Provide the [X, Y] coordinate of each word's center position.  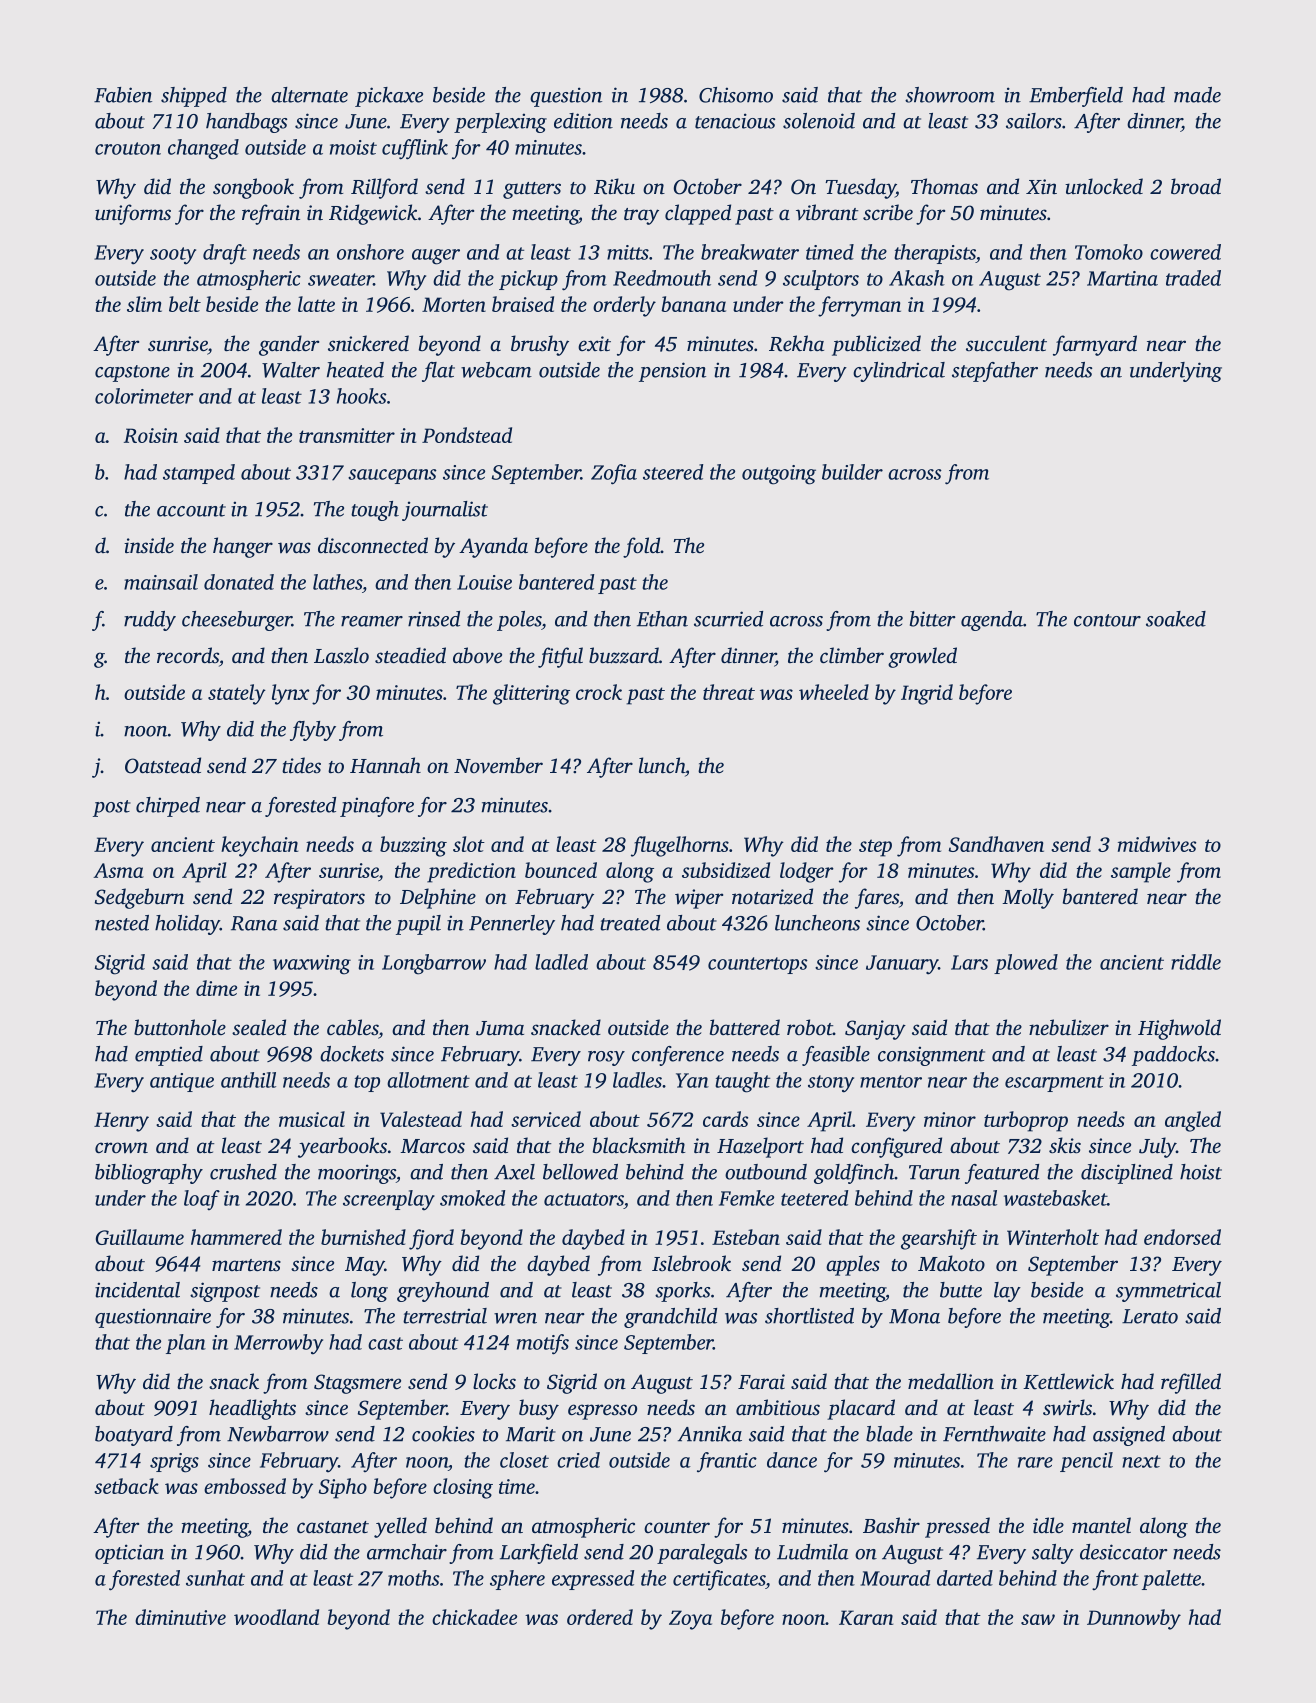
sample [1141, 872]
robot [810, 1027]
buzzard [624, 655]
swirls [1067, 1407]
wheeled [834, 692]
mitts [628, 252]
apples [853, 1265]
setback [126, 1486]
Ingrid [927, 694]
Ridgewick [373, 214]
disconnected [373, 545]
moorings [357, 1174]
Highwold [1179, 1029]
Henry [121, 1122]
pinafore [377, 807]
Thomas [944, 186]
